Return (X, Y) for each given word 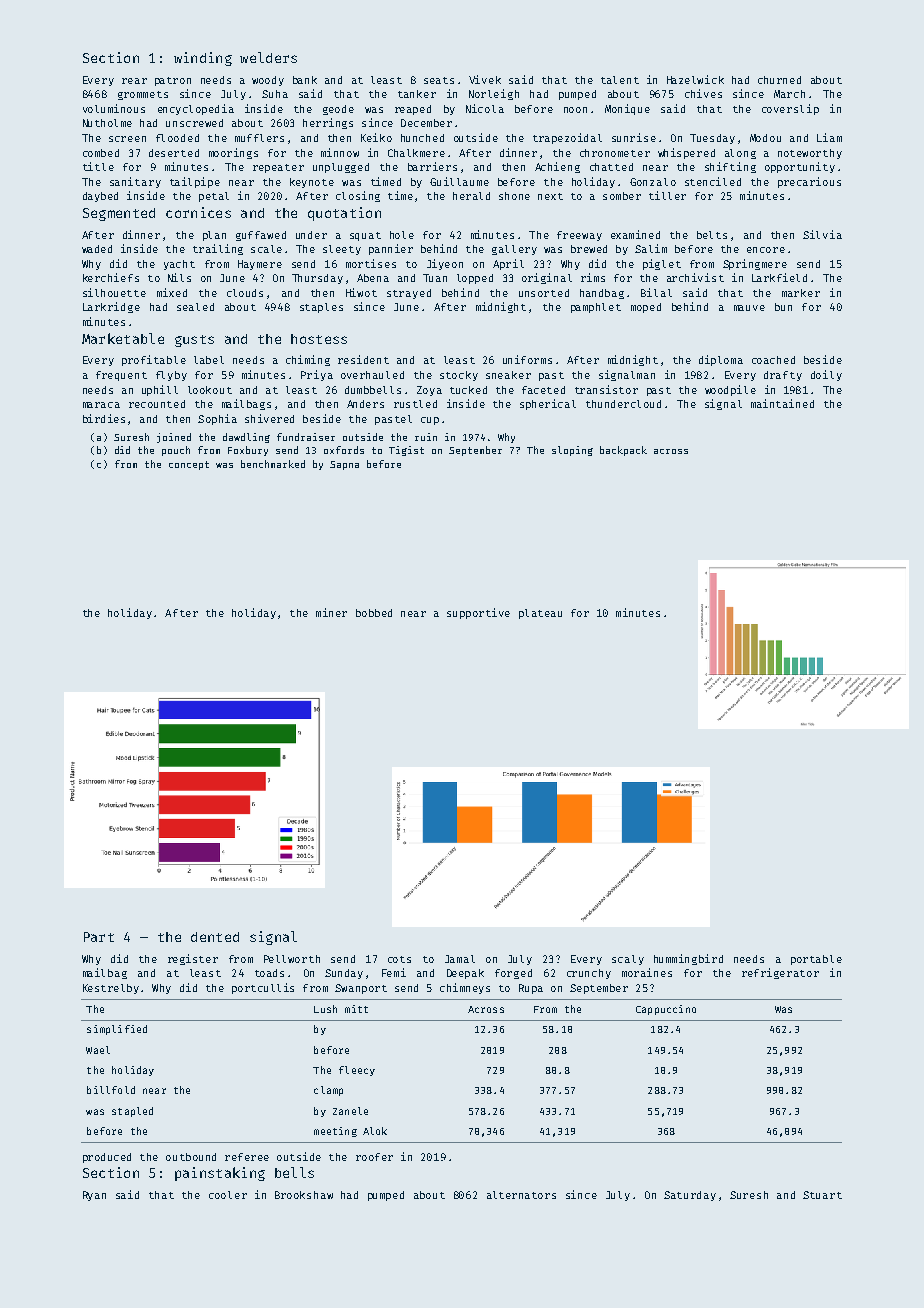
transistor (606, 389)
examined (635, 234)
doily (826, 375)
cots (399, 959)
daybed (100, 197)
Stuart (822, 1195)
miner (331, 612)
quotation (344, 214)
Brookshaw (304, 1195)
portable (816, 960)
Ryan (94, 1196)
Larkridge (111, 307)
